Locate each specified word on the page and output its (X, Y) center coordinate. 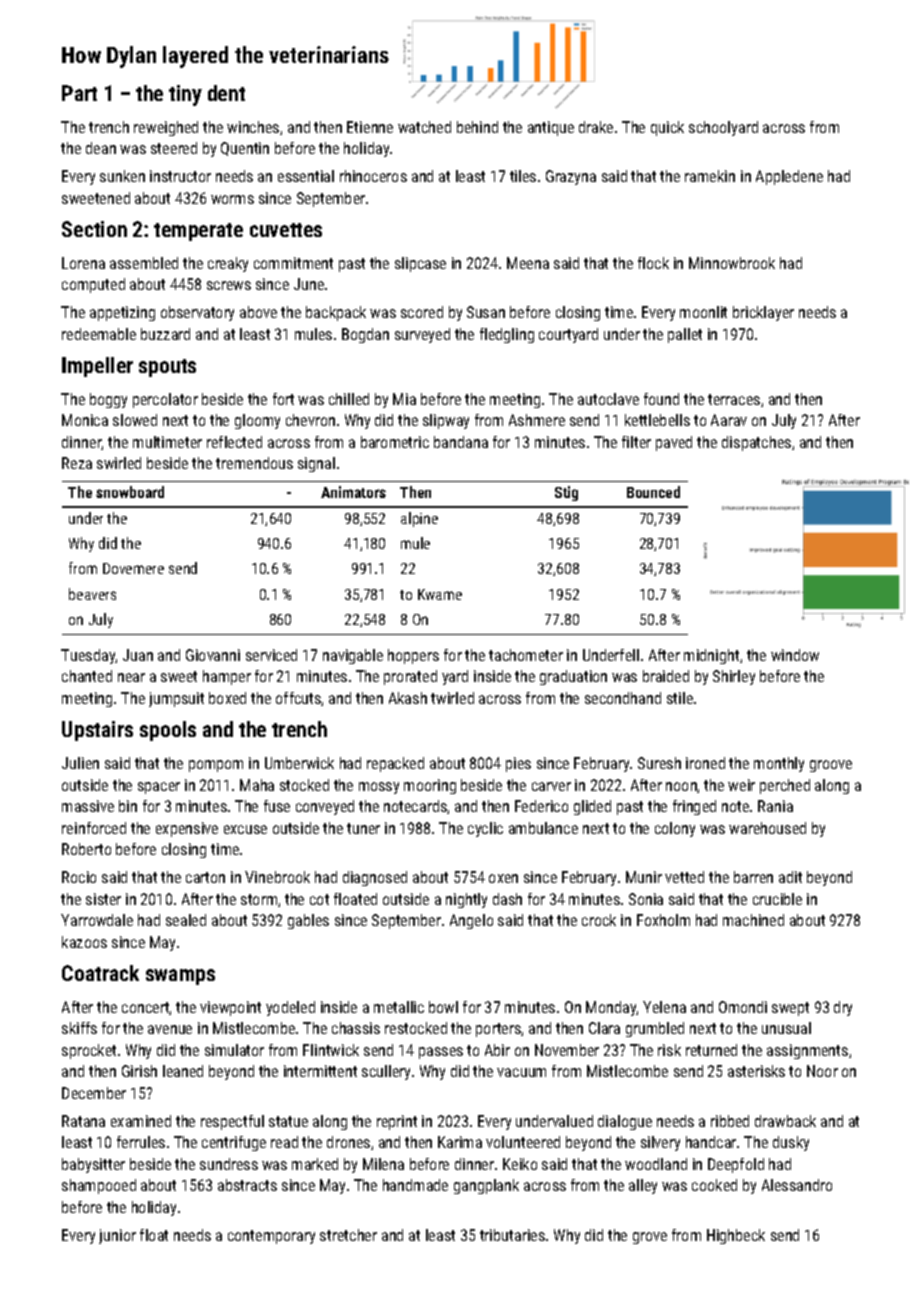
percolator (165, 400)
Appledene (789, 177)
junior (117, 1236)
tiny (185, 95)
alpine (419, 519)
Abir (497, 1050)
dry (843, 1008)
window (795, 655)
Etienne (370, 127)
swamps (180, 977)
